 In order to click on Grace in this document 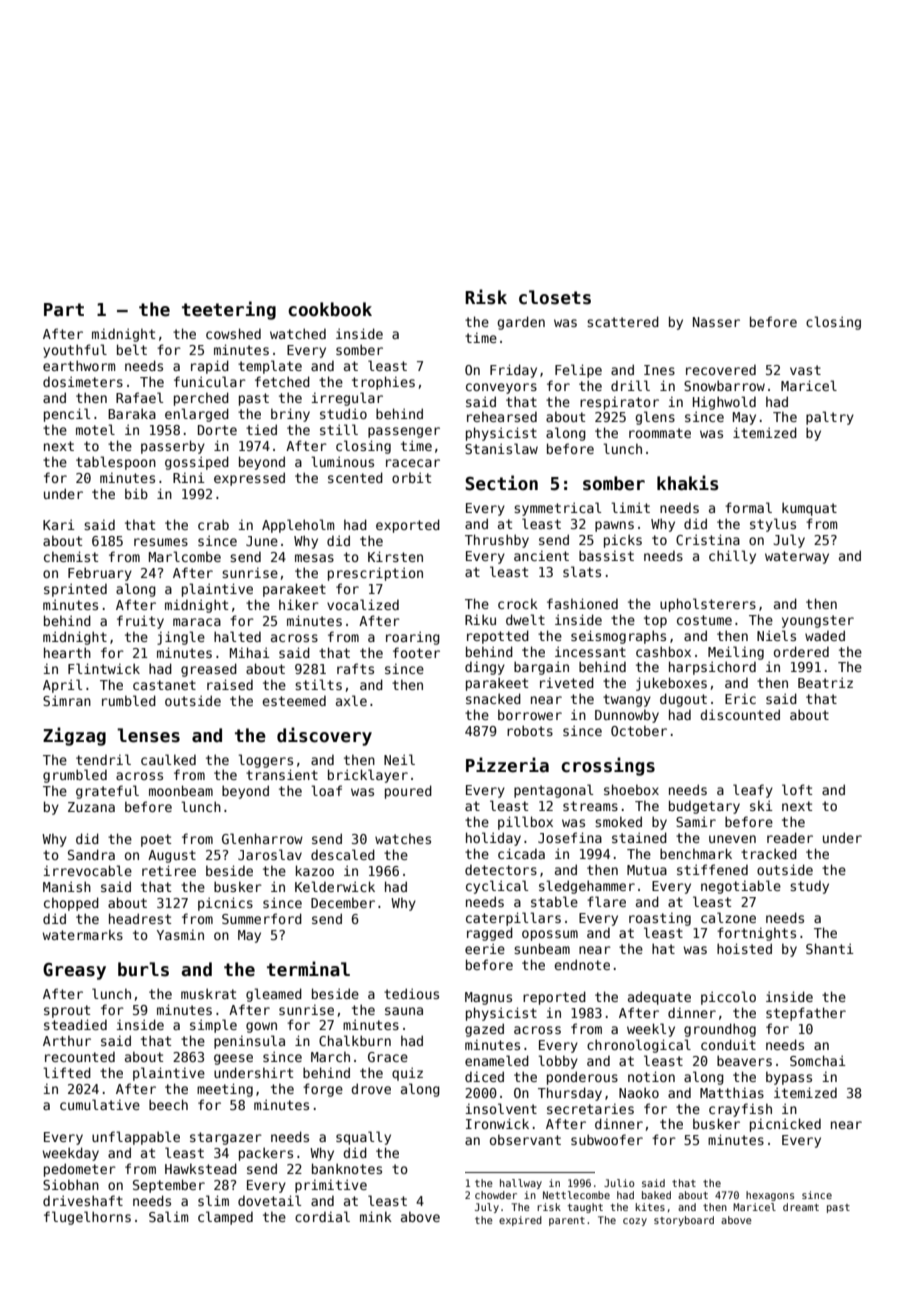, I will do `click(388, 1057)`.
